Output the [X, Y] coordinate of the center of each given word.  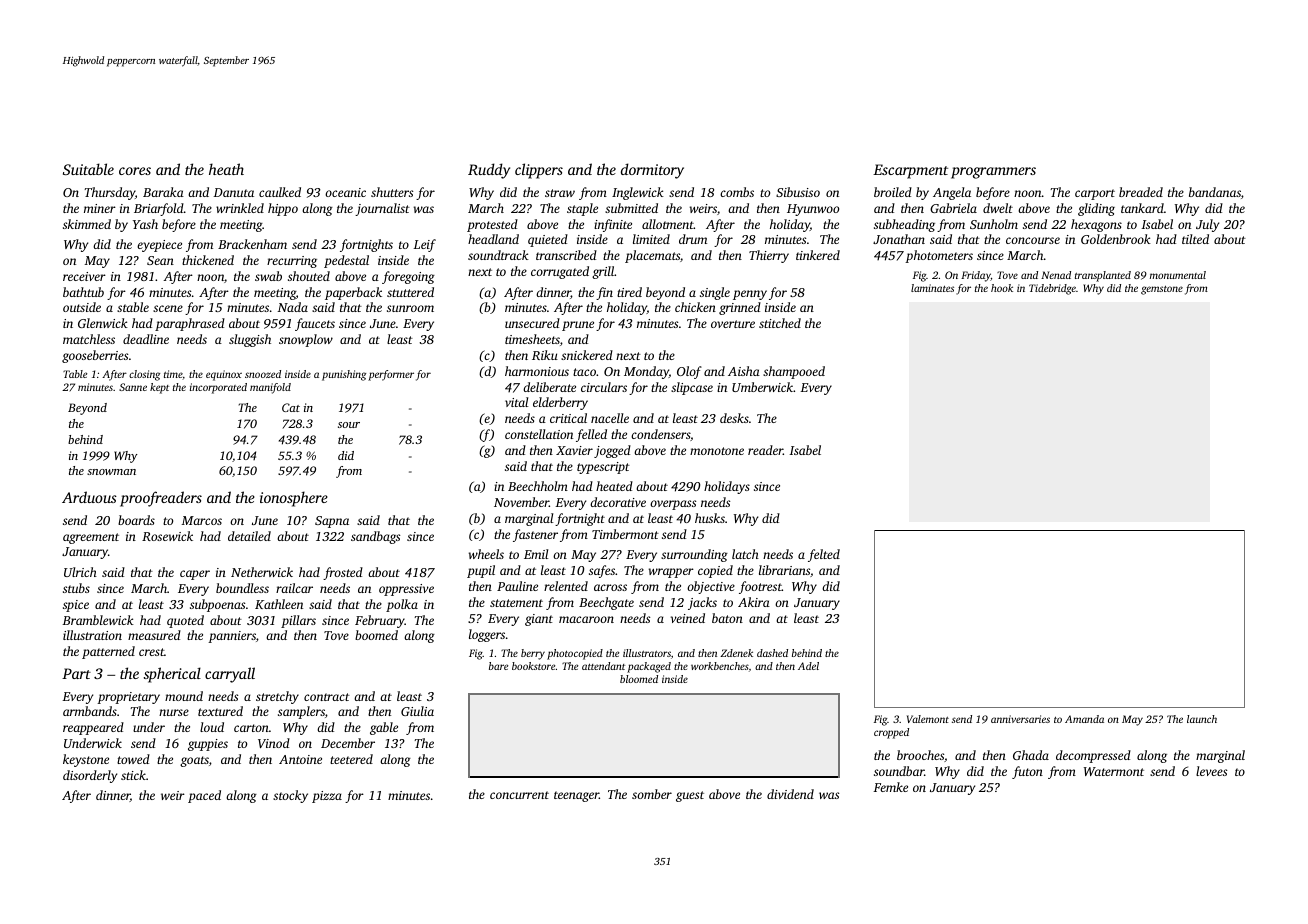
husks [710, 518]
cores [135, 171]
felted [824, 555]
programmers [993, 173]
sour [349, 425]
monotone [717, 451]
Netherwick [262, 572]
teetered [351, 759]
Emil [536, 554]
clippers [539, 171]
